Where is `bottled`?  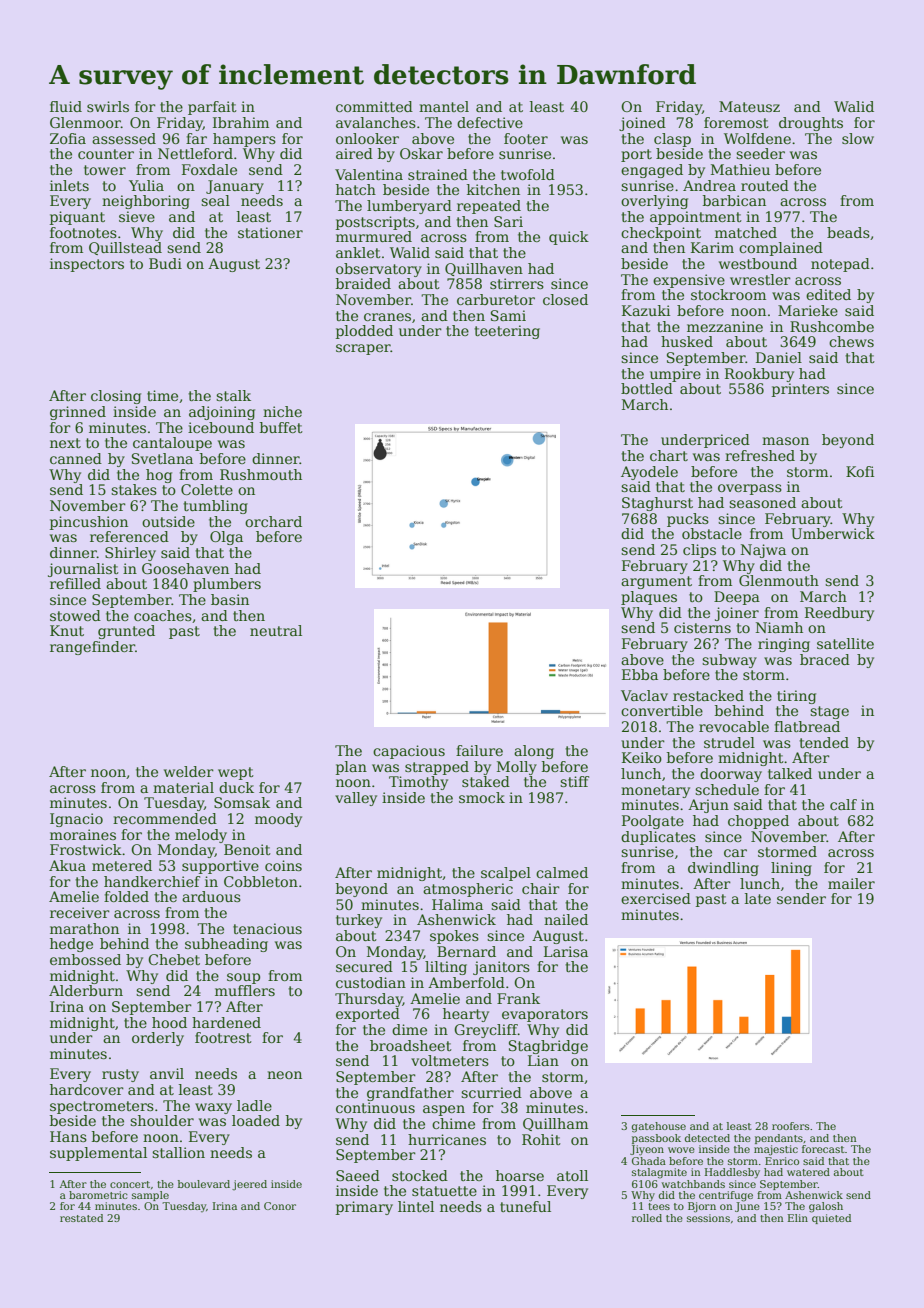
bottled is located at coordinates (647, 388).
